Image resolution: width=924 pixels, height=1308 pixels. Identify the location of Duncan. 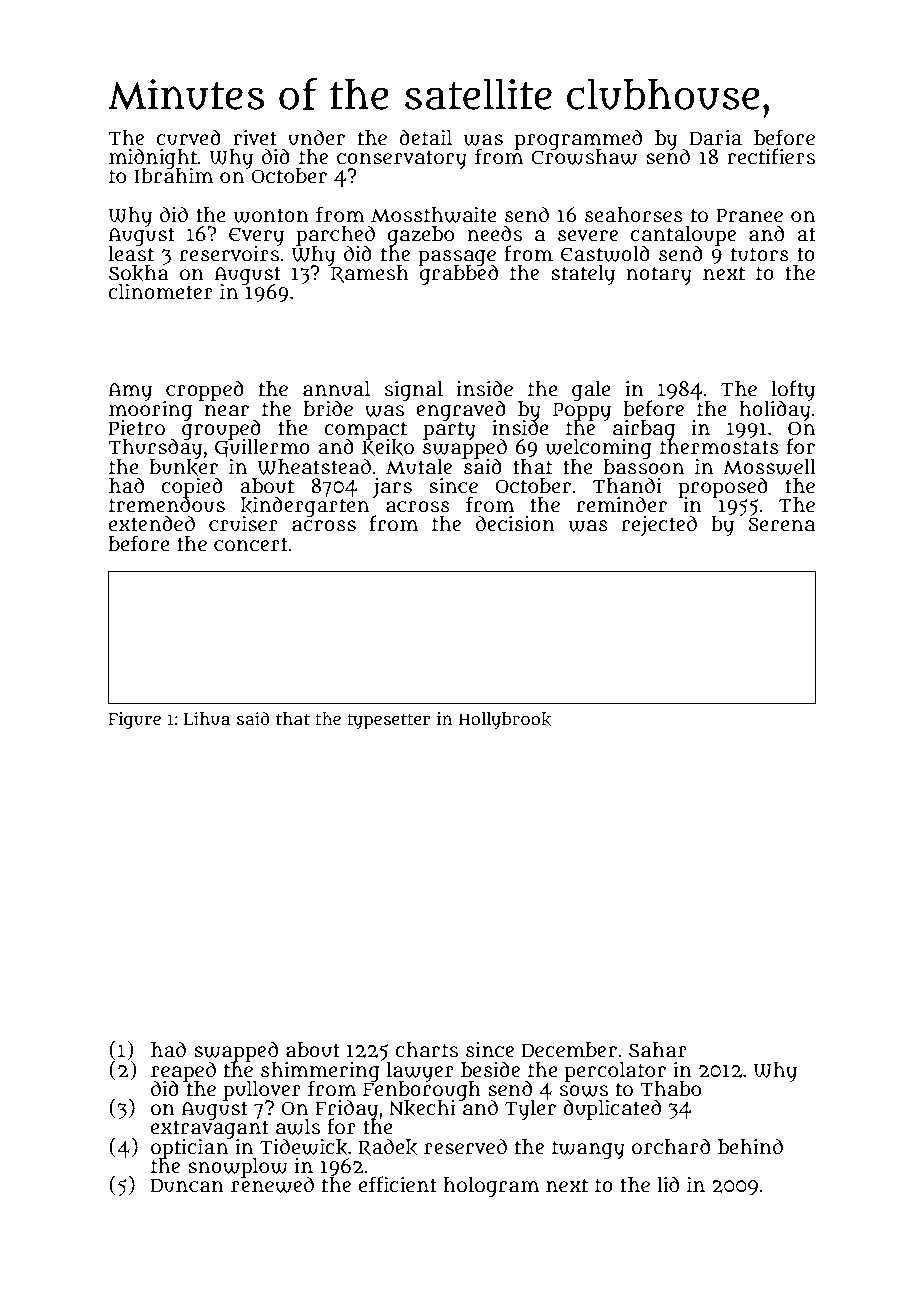
(187, 1185).
